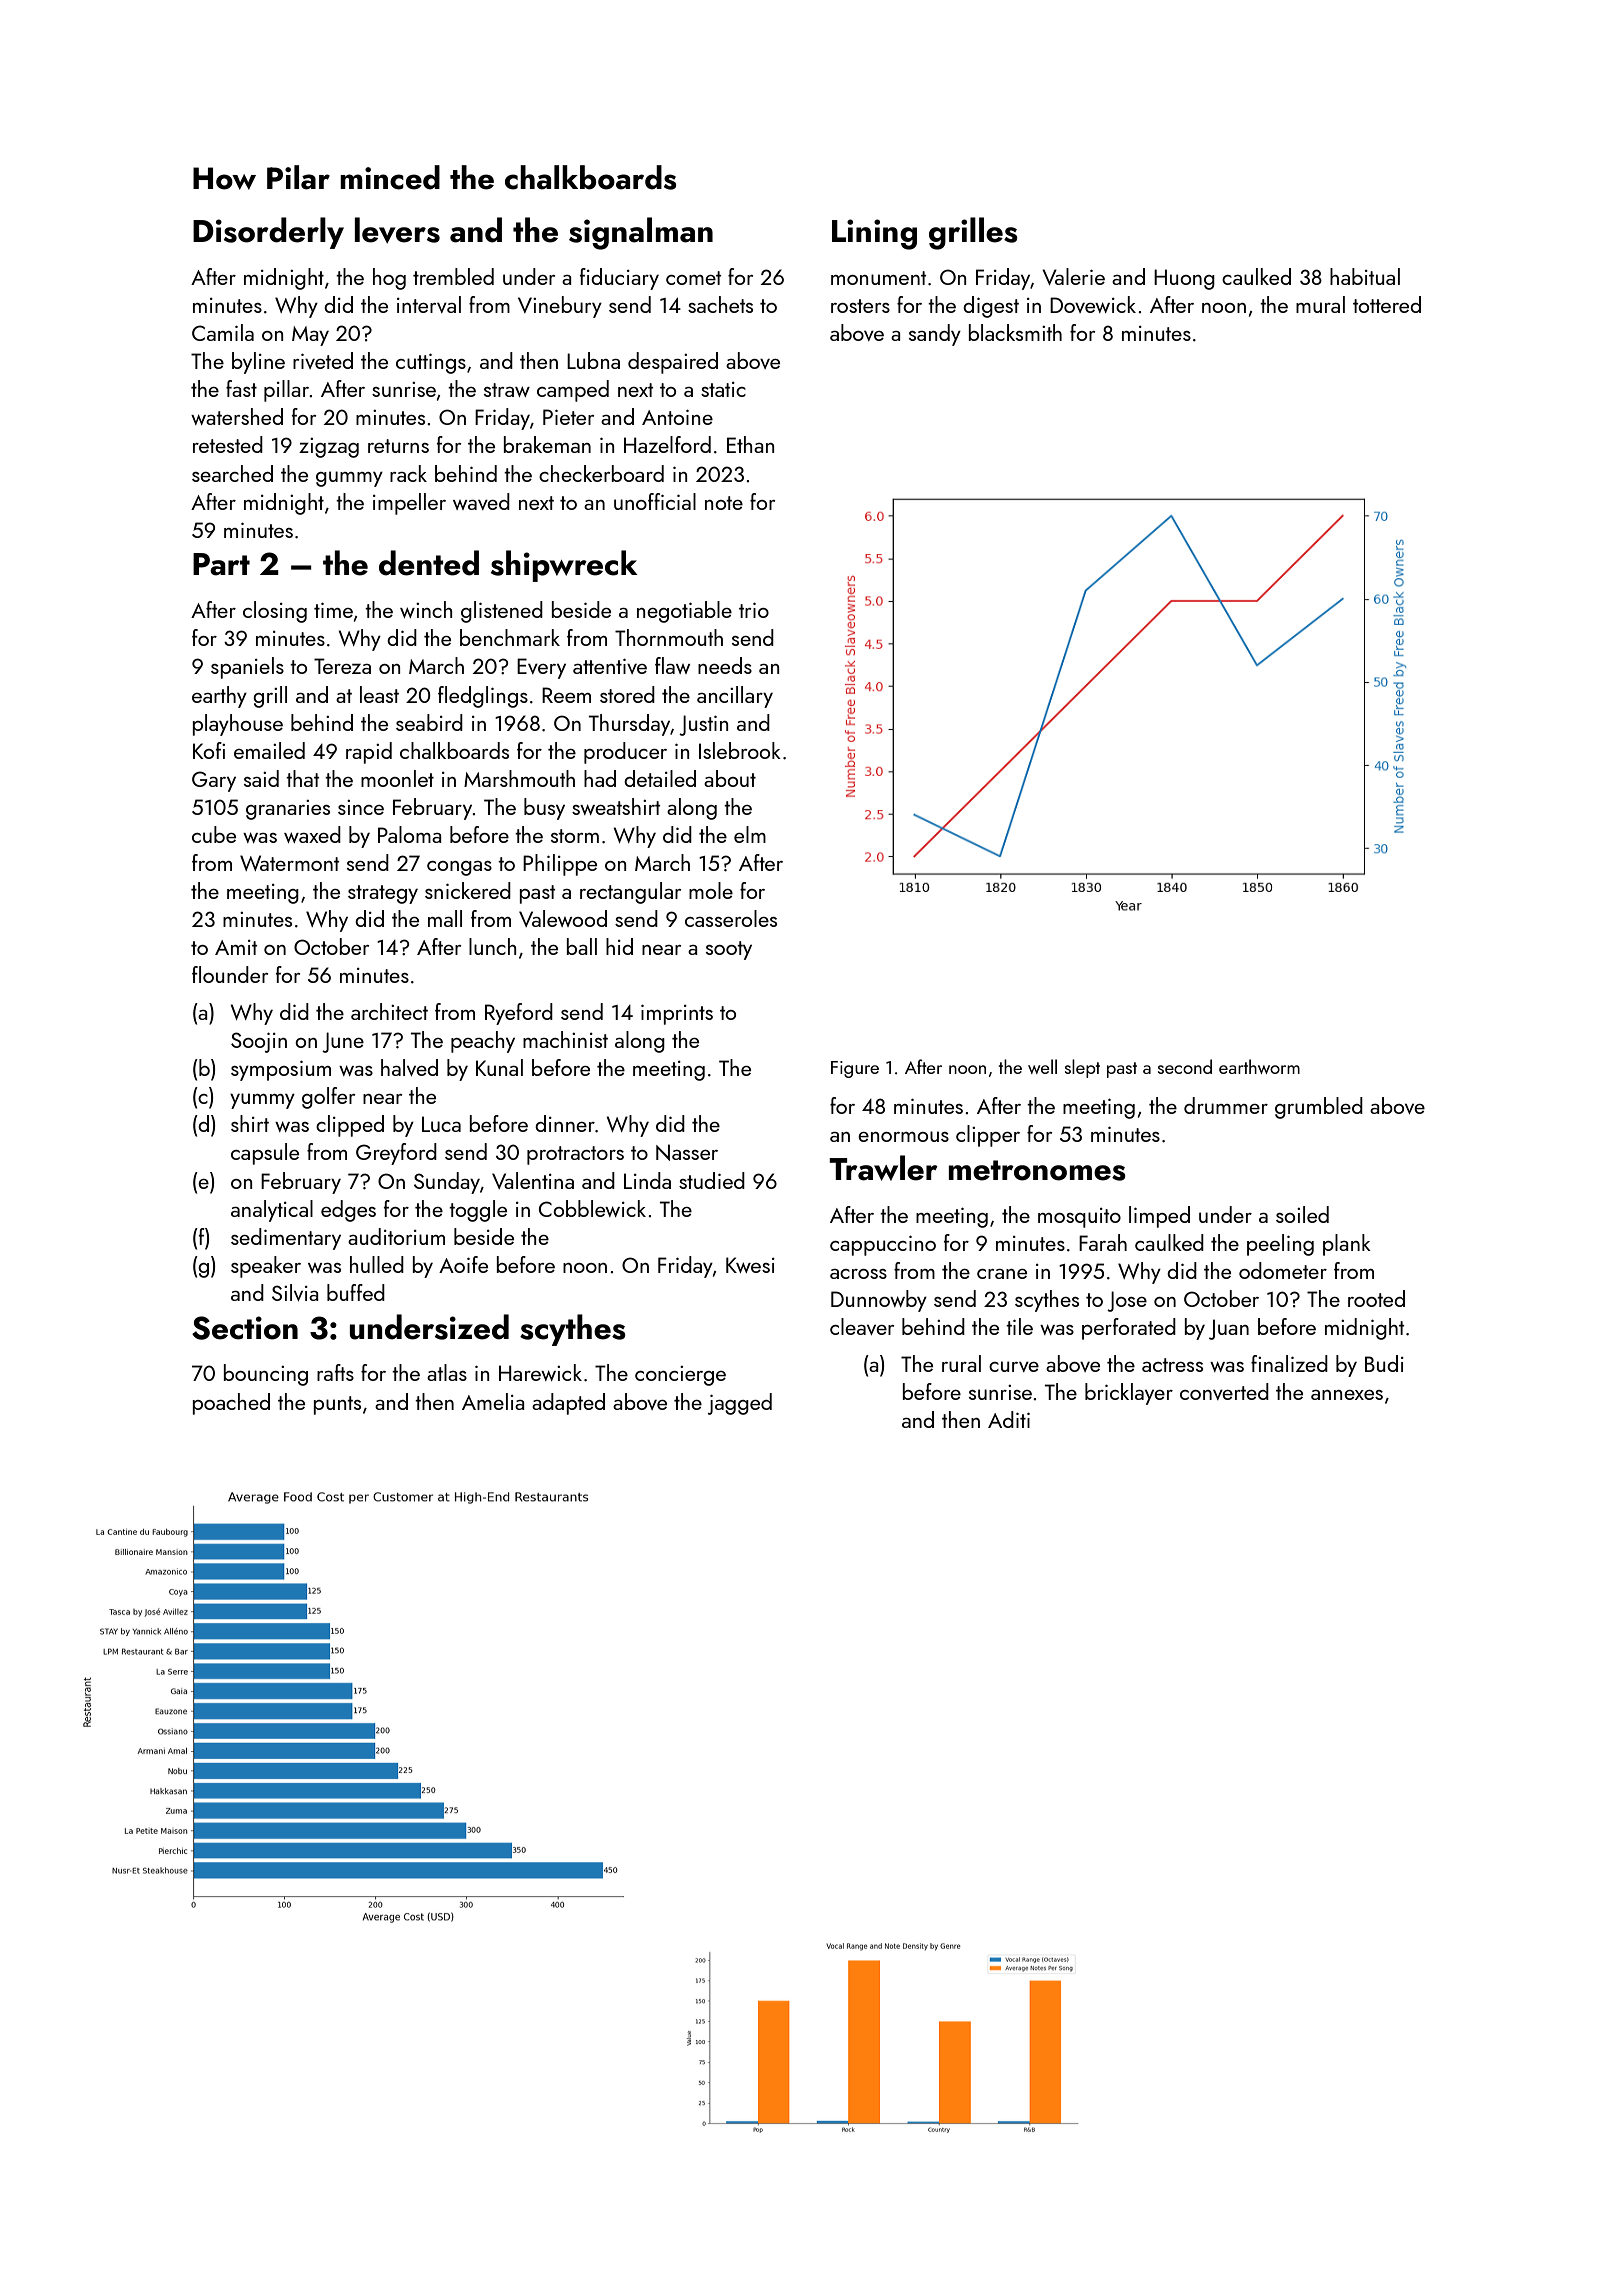  What do you see at coordinates (855, 1069) in the document?
I see `Figure` at bounding box center [855, 1069].
